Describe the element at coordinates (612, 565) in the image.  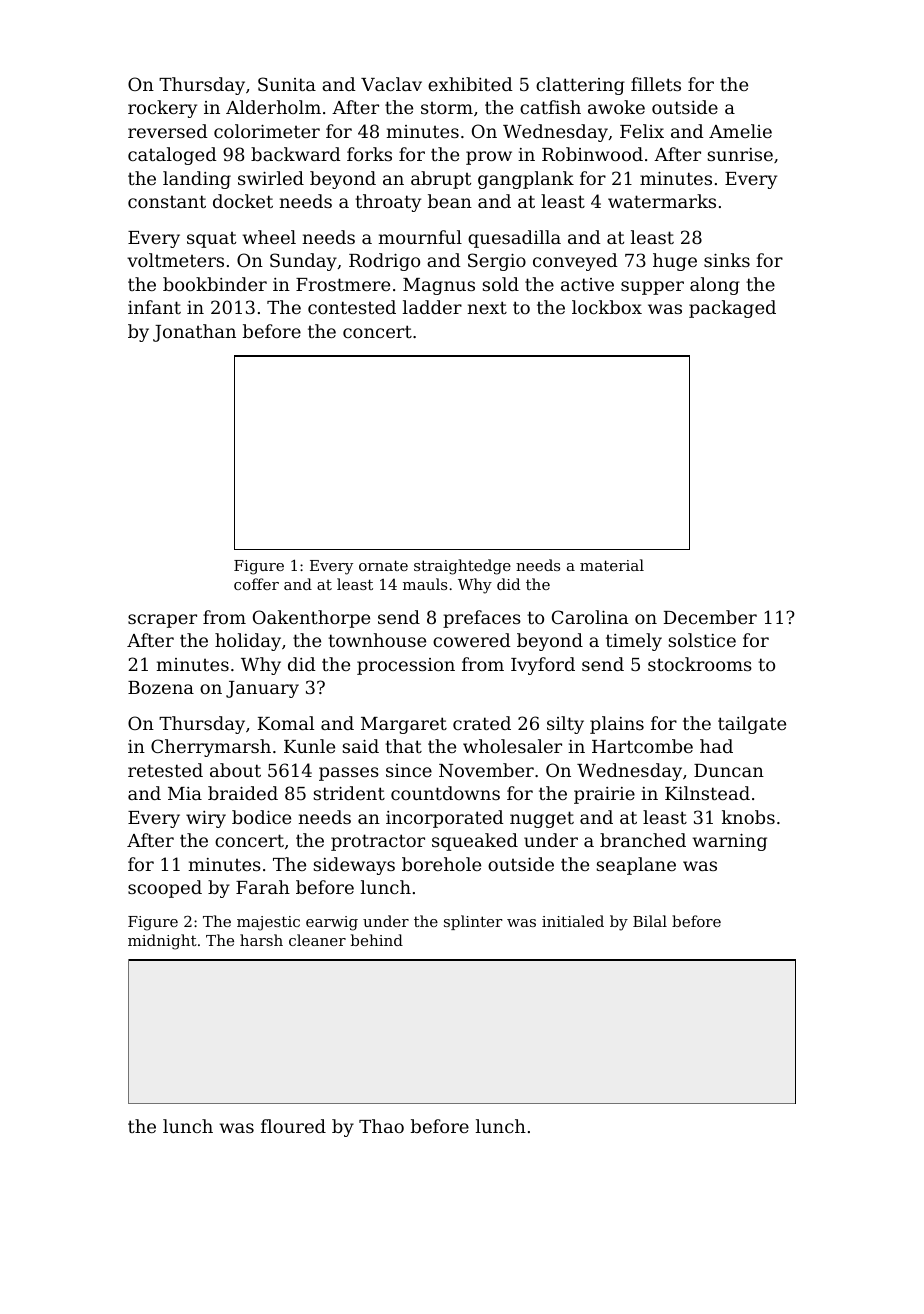
I see `material` at that location.
